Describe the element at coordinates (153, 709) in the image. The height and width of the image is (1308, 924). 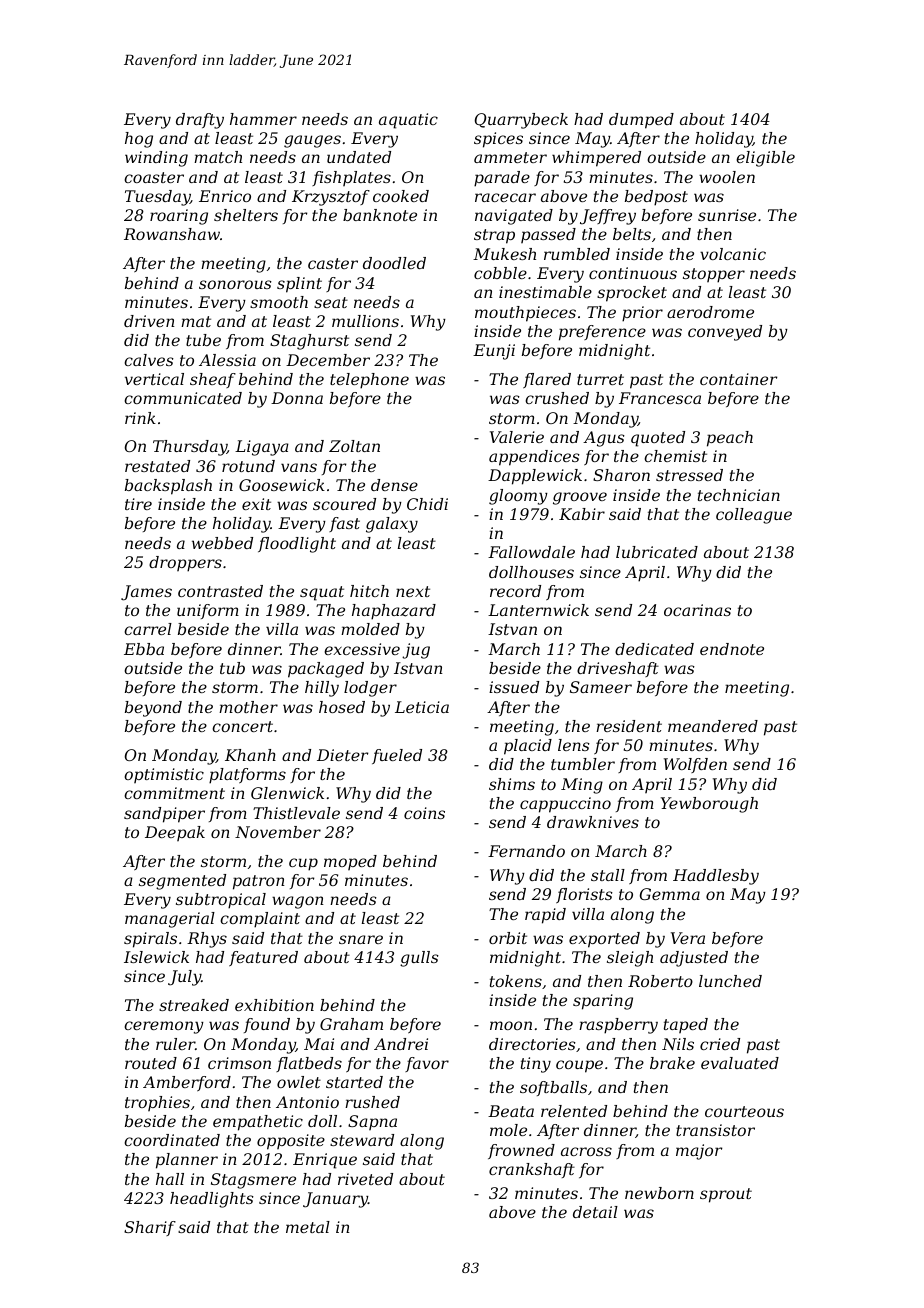
I see `beyond` at that location.
